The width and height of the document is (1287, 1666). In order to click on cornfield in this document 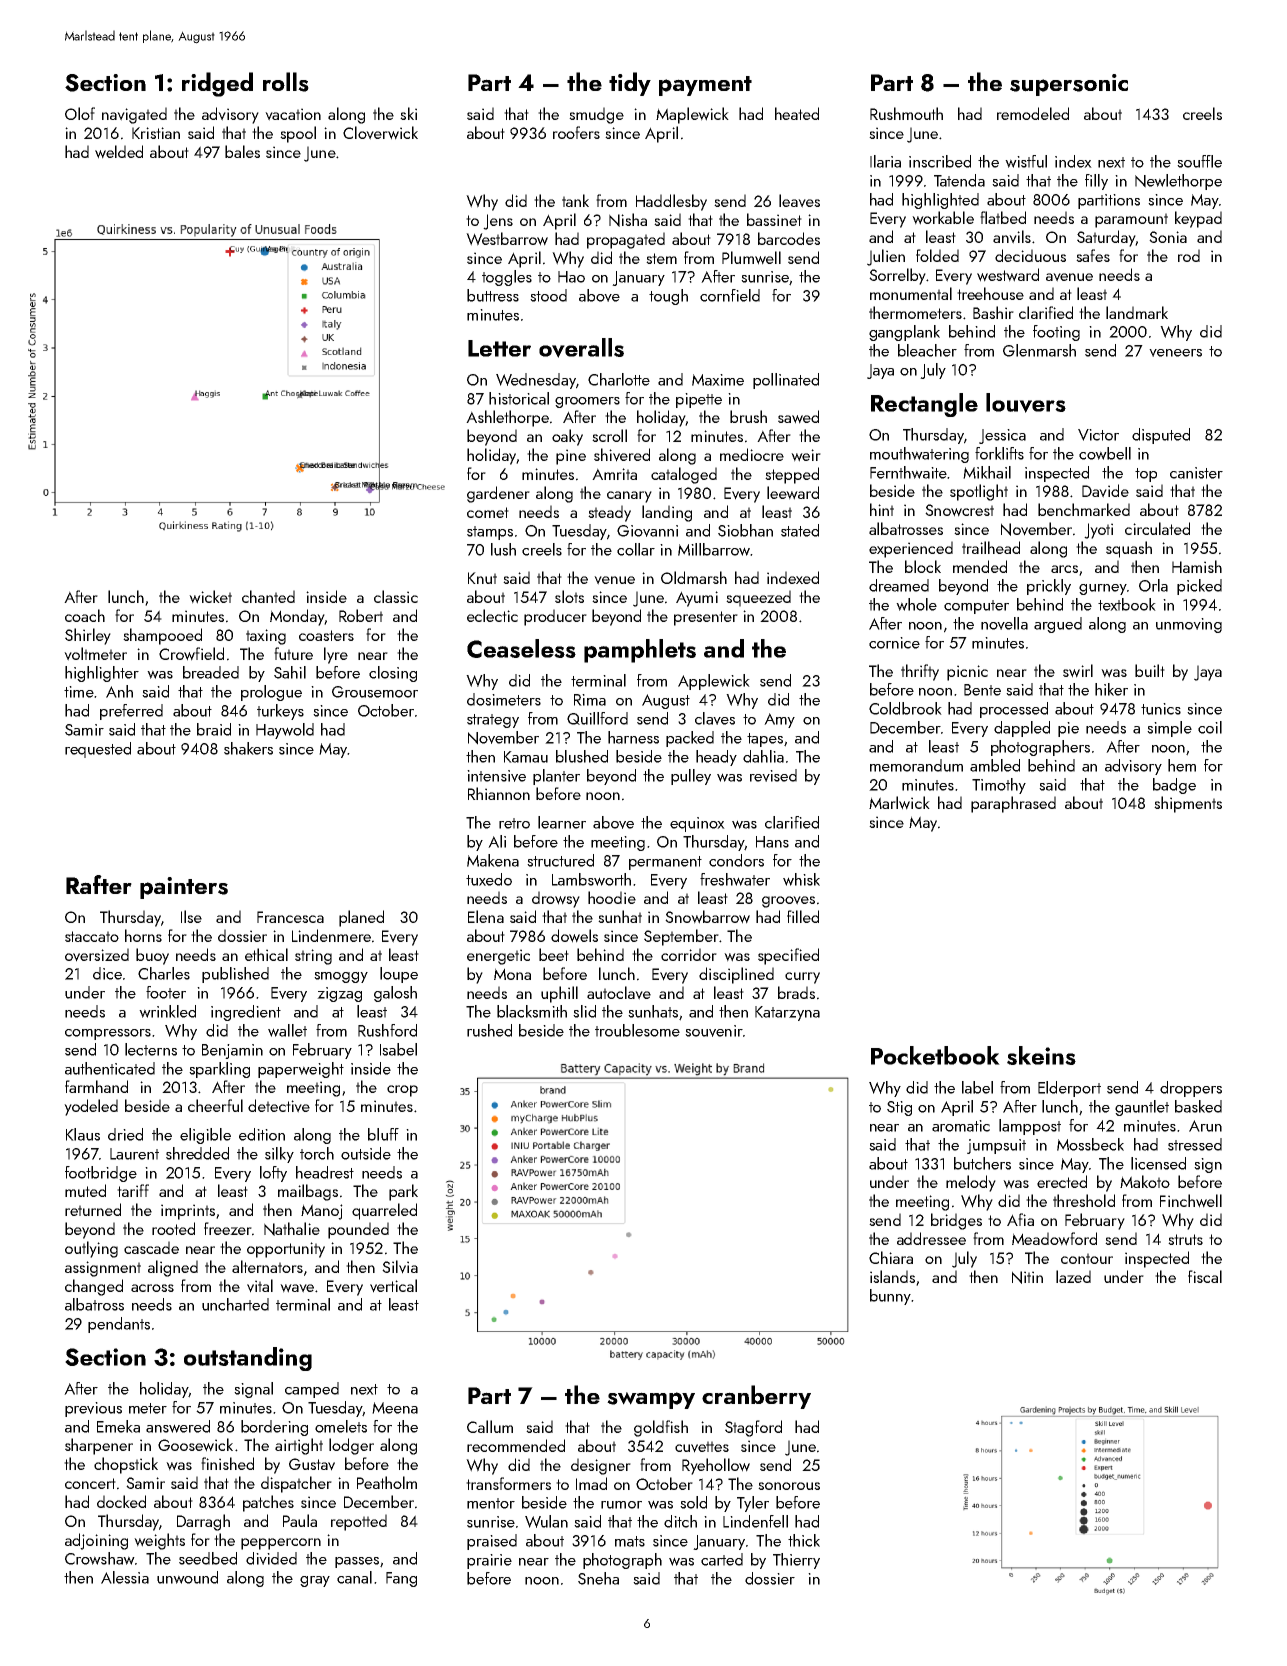, I will do `click(730, 295)`.
